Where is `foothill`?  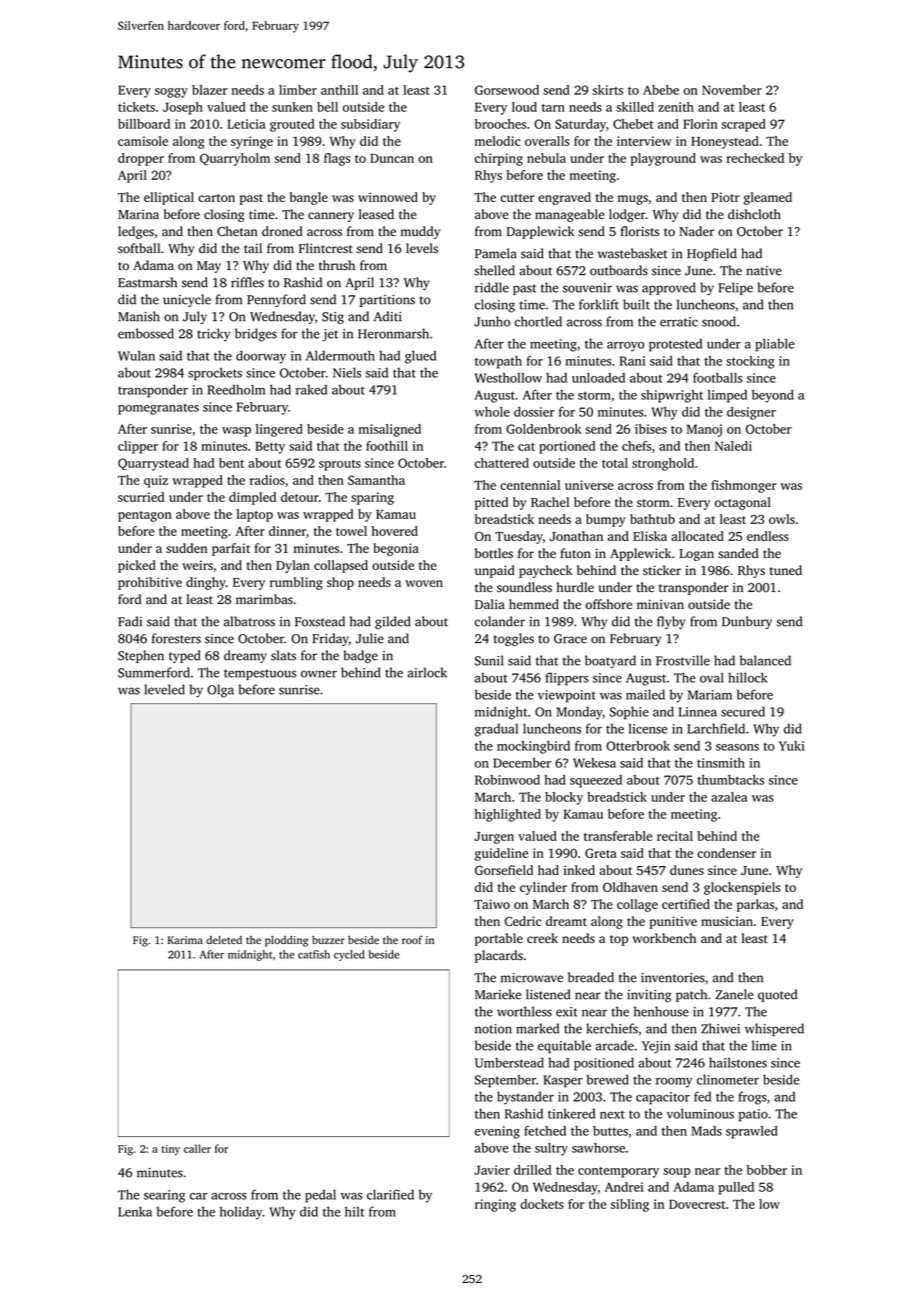 foothill is located at coordinates (387, 446).
